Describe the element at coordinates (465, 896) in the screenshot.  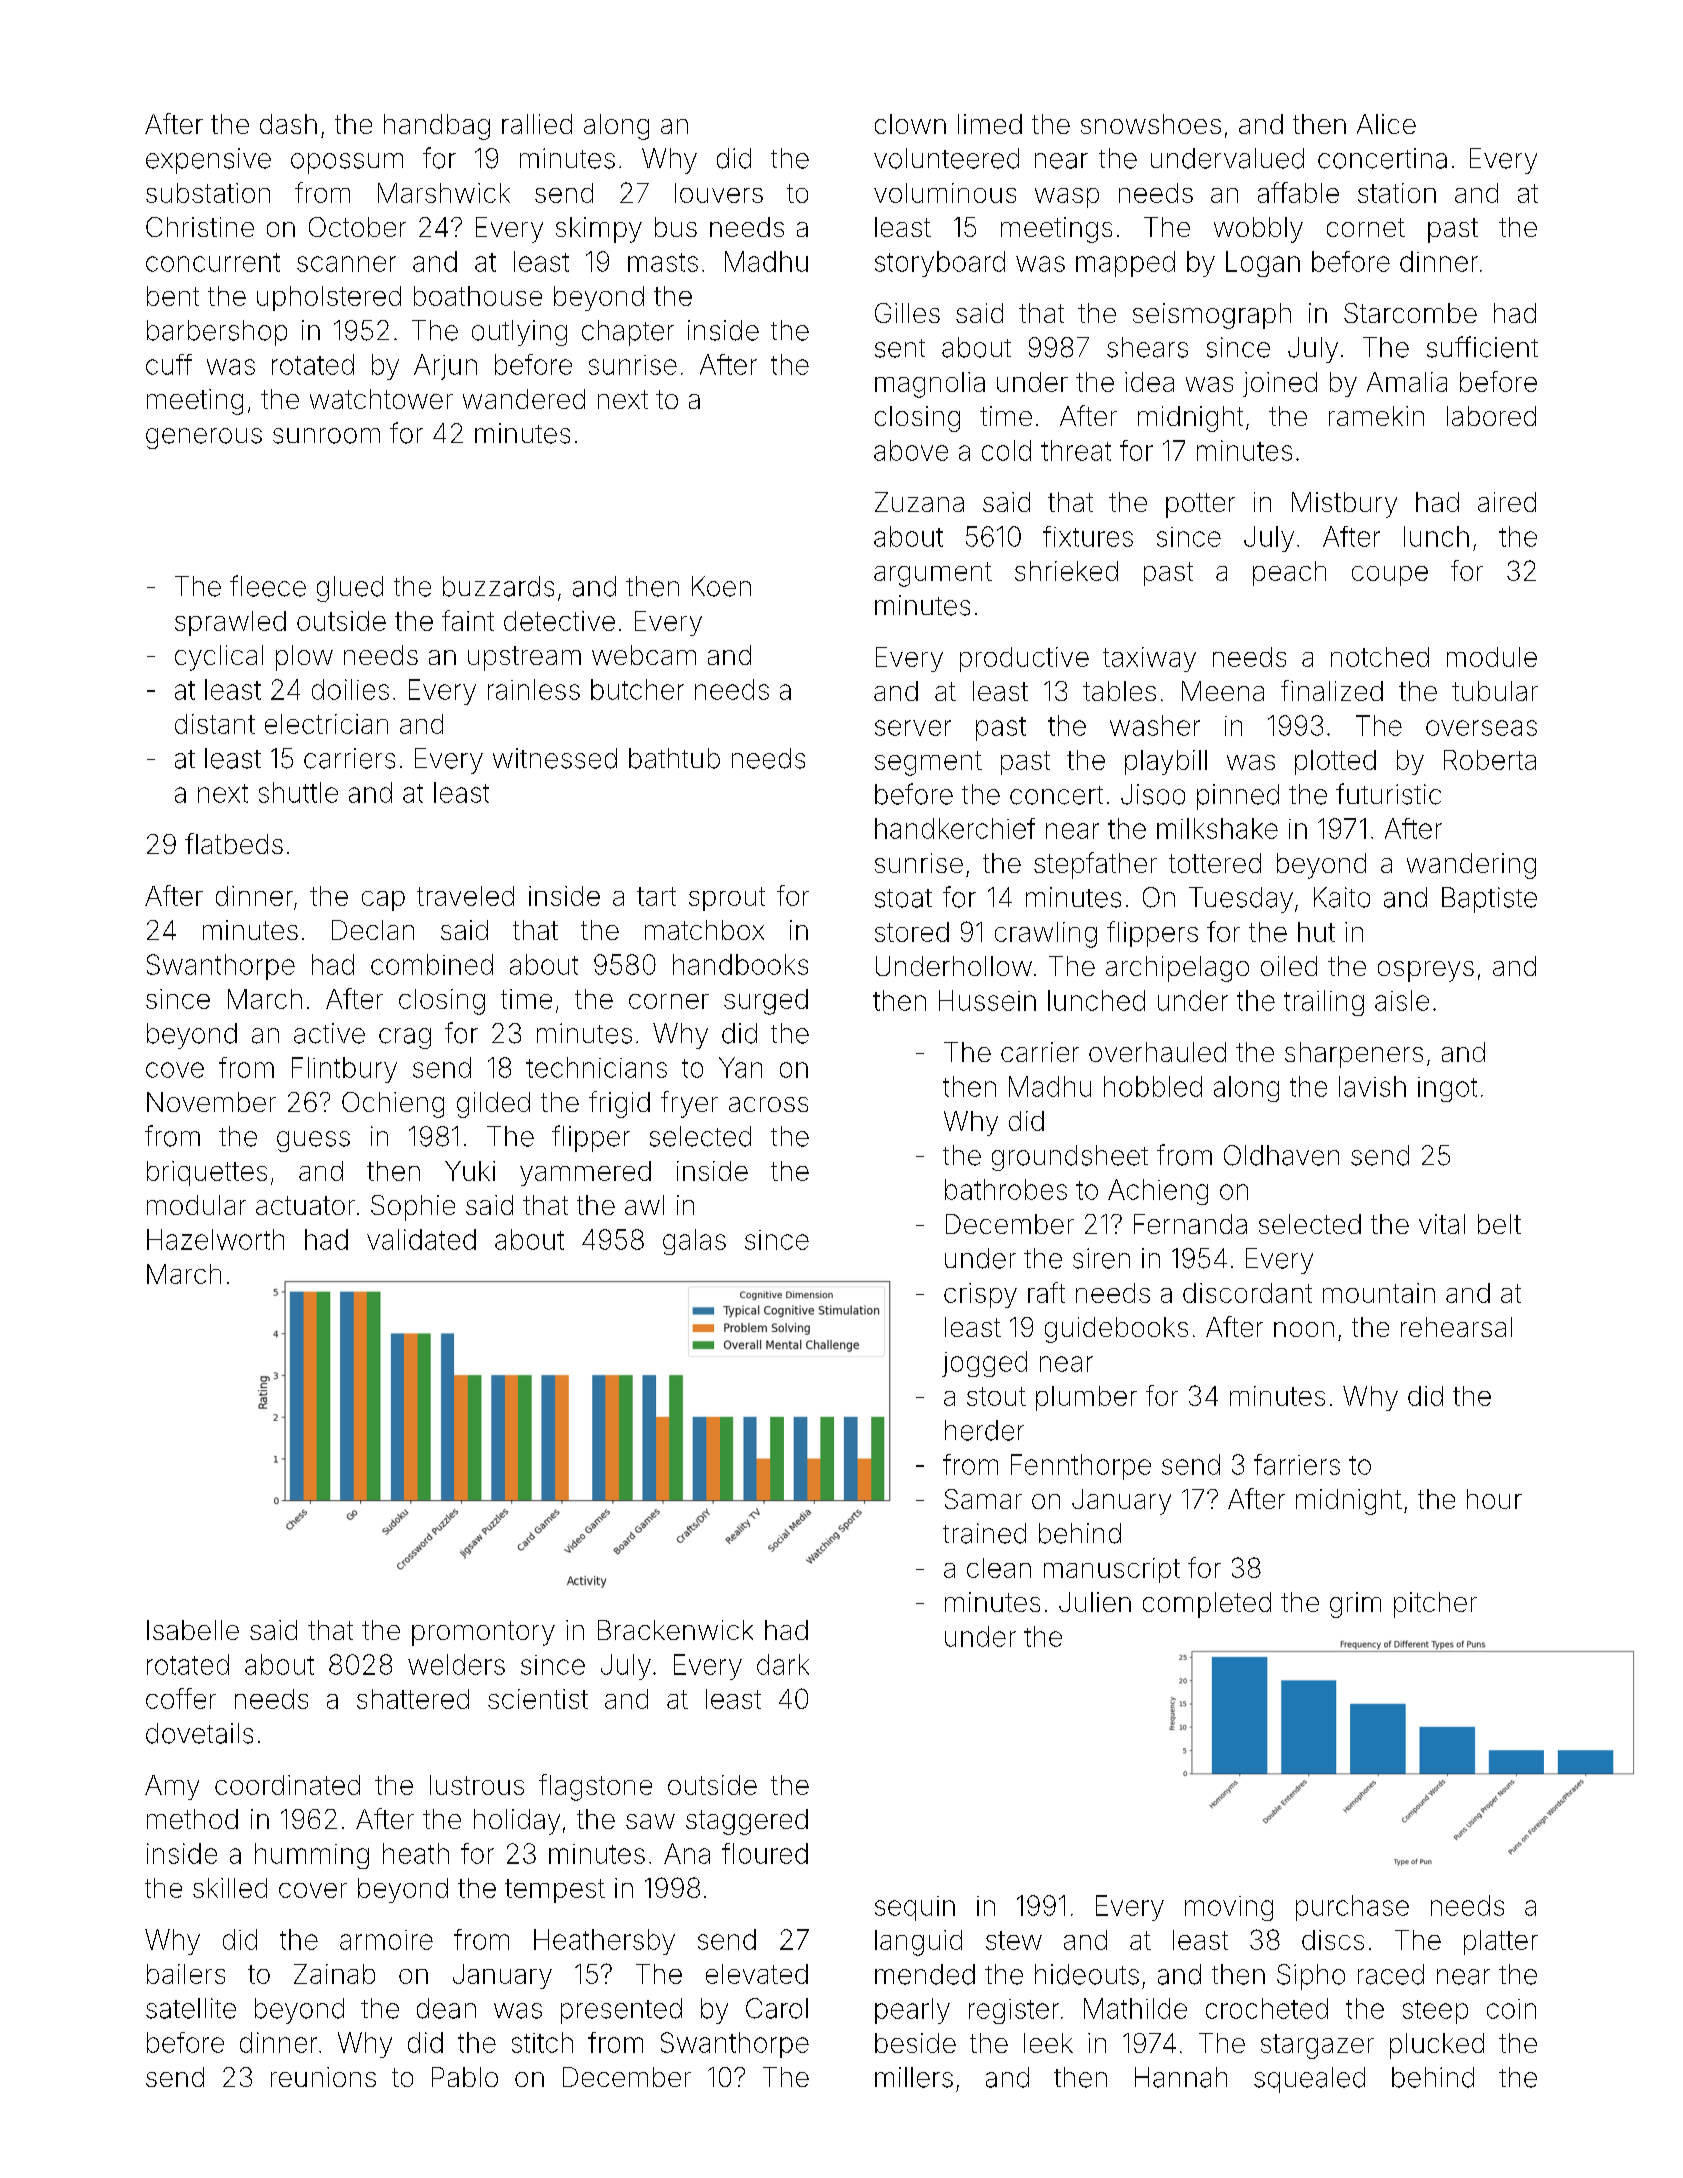
I see `traveled` at that location.
